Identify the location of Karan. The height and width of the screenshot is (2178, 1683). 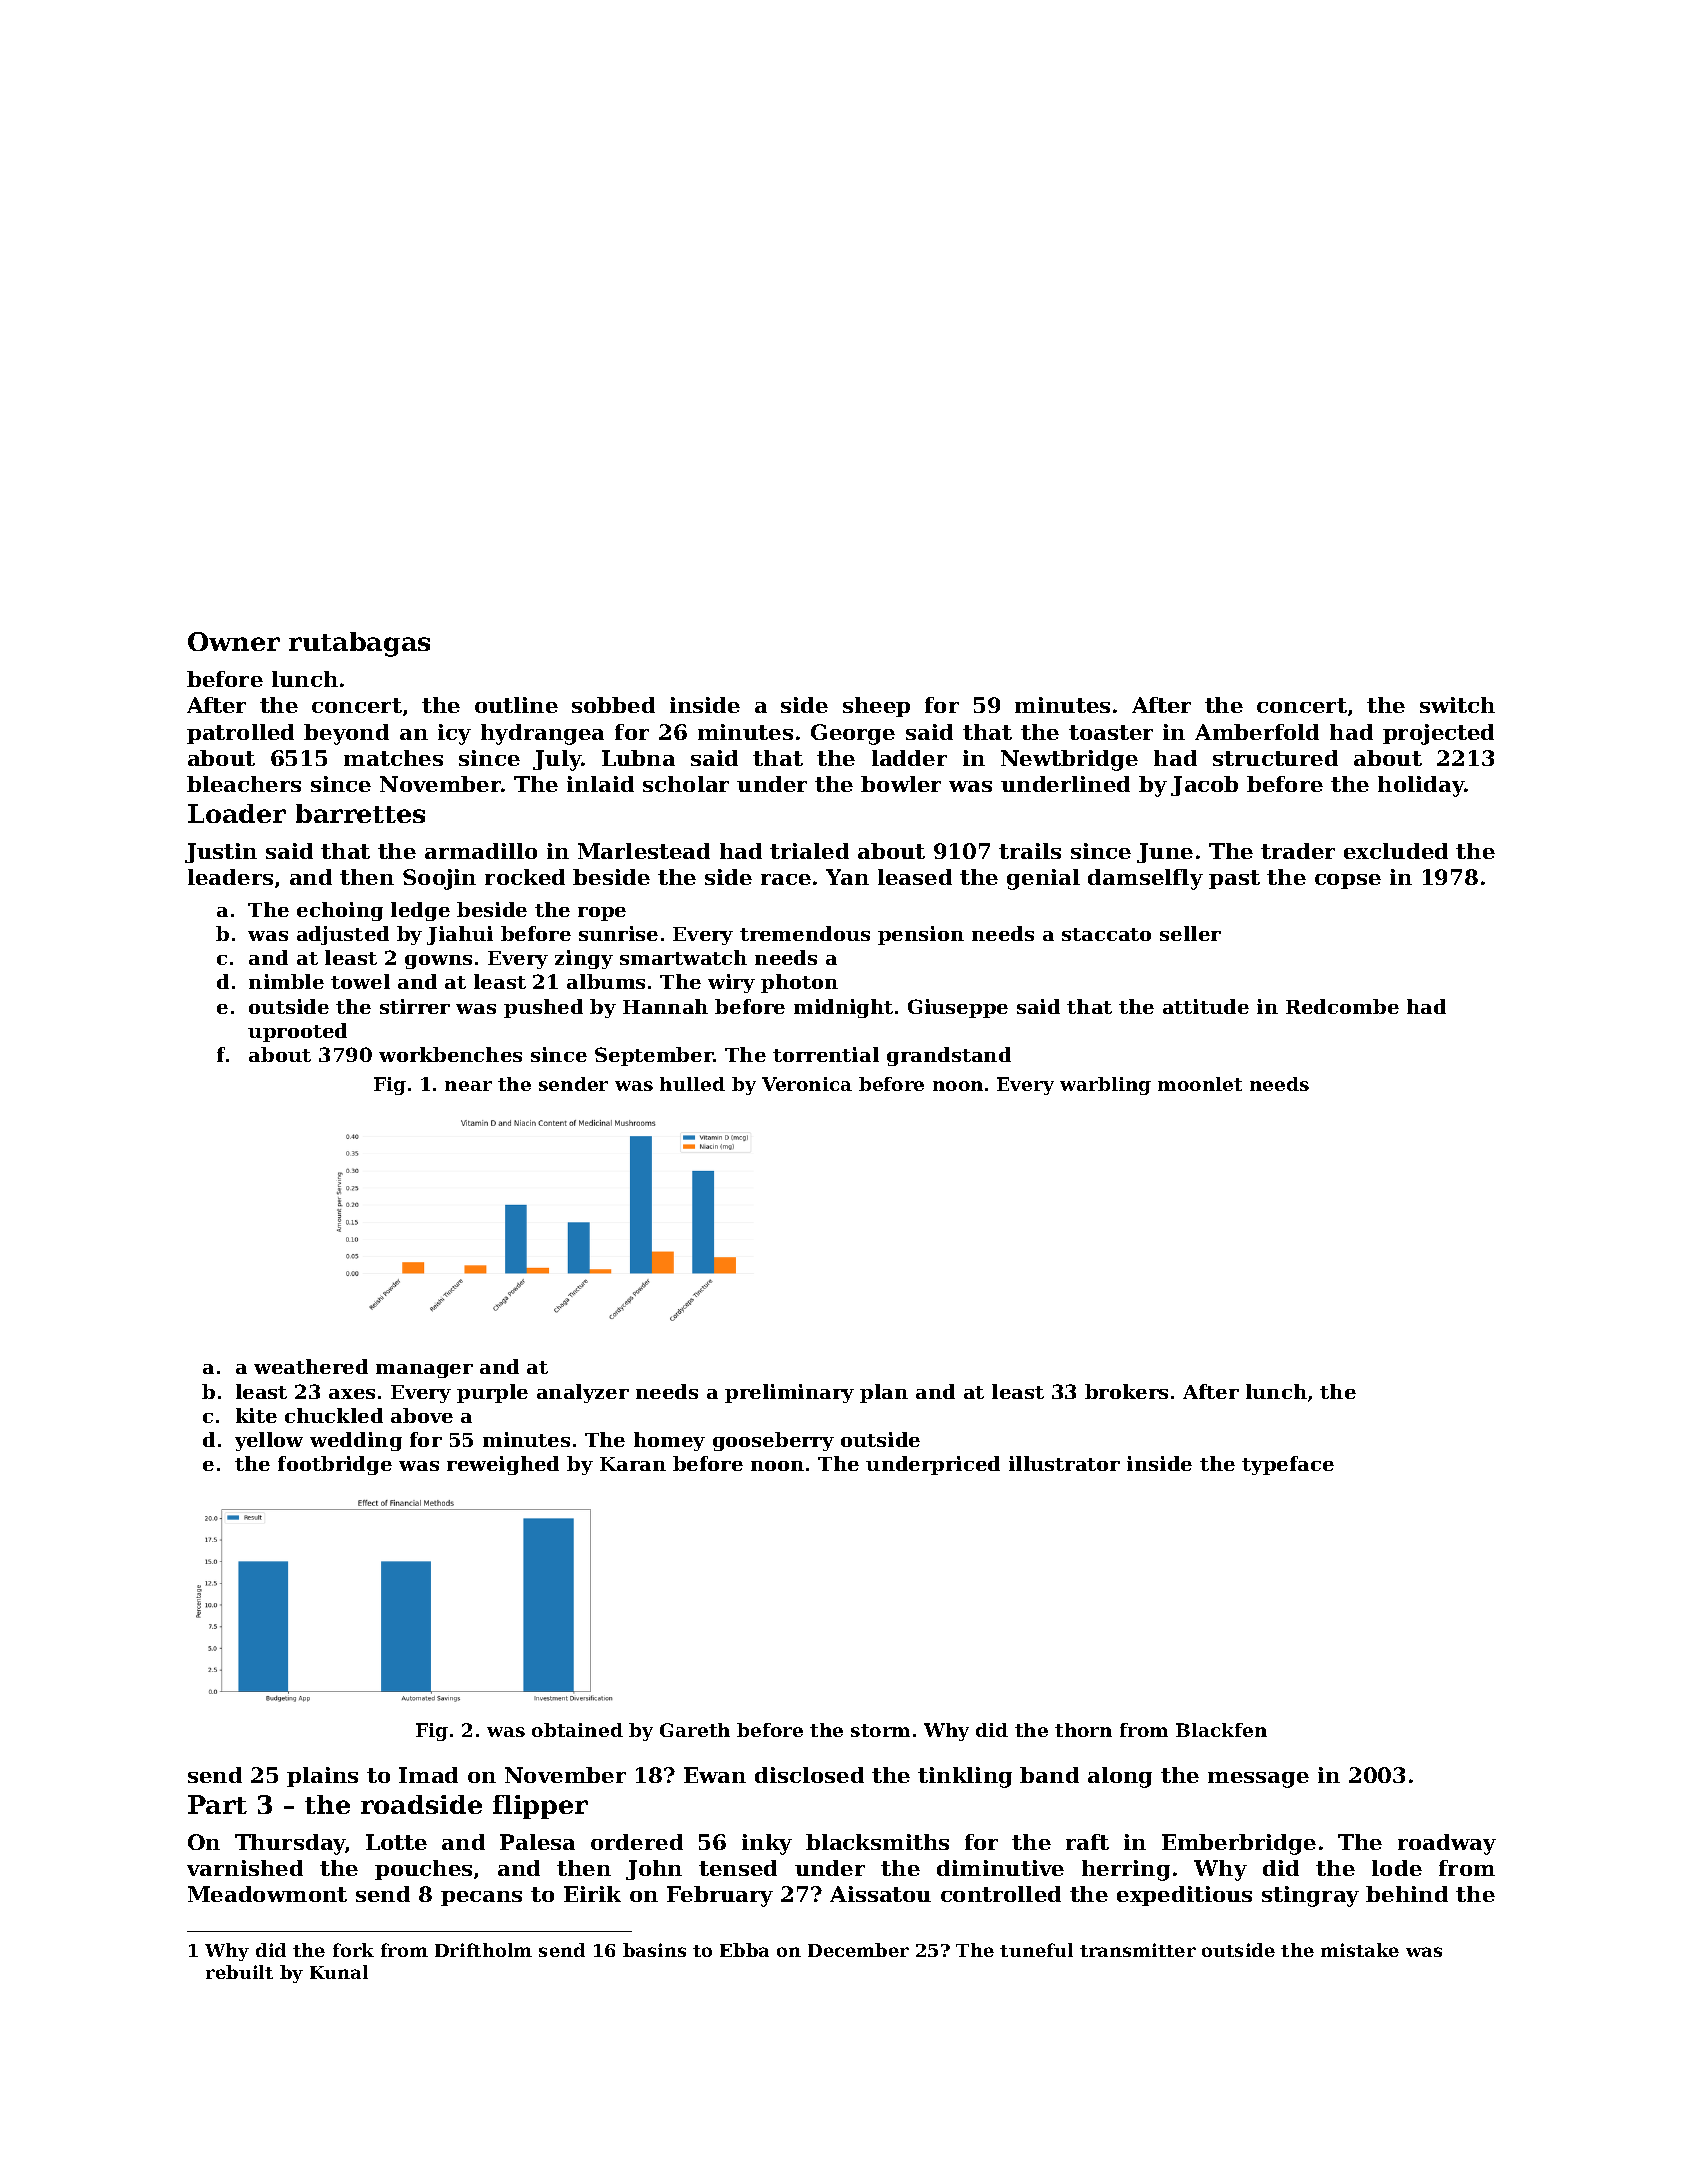
(633, 1464).
